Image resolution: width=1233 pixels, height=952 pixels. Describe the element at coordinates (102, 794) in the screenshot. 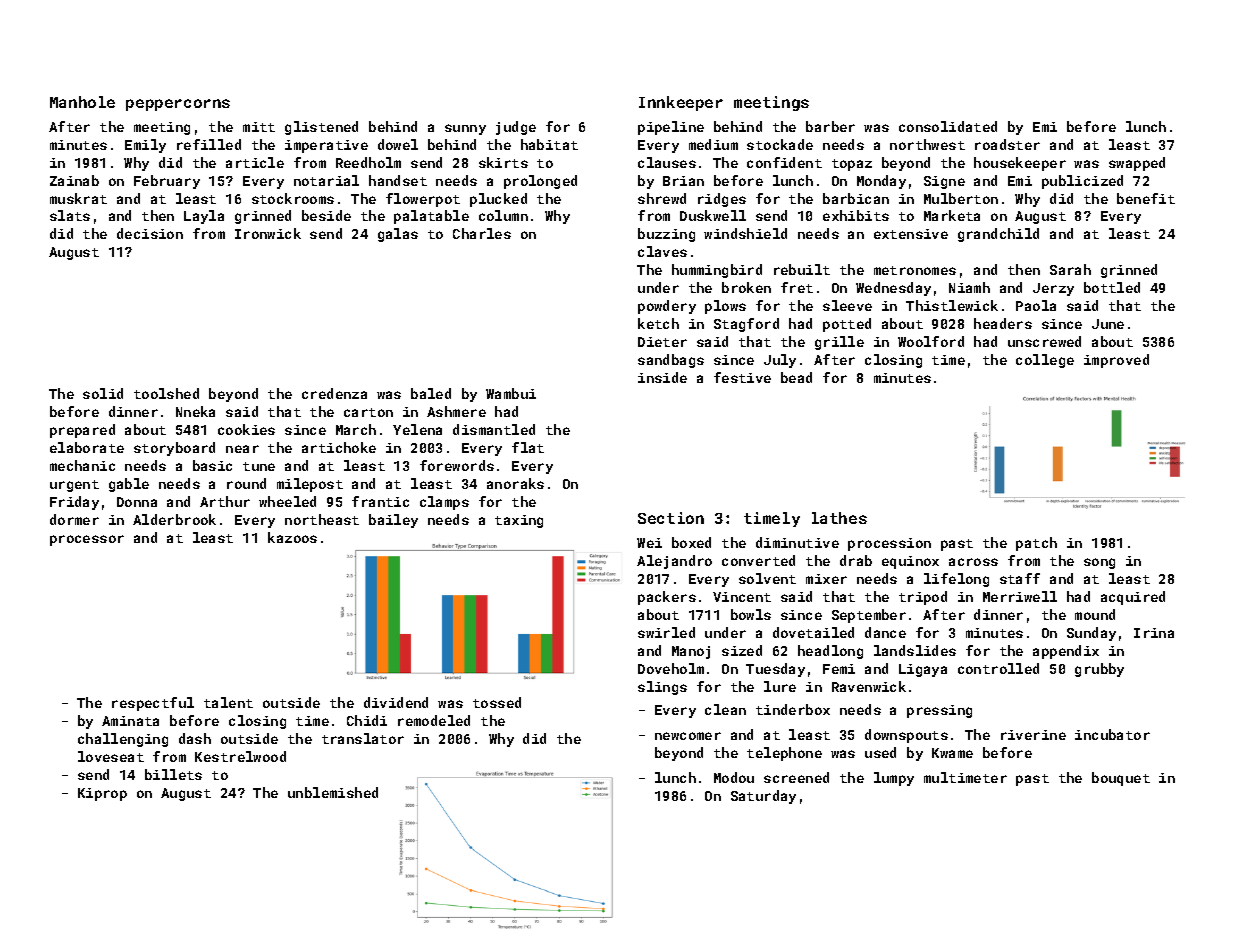

I see `Kiprop` at that location.
